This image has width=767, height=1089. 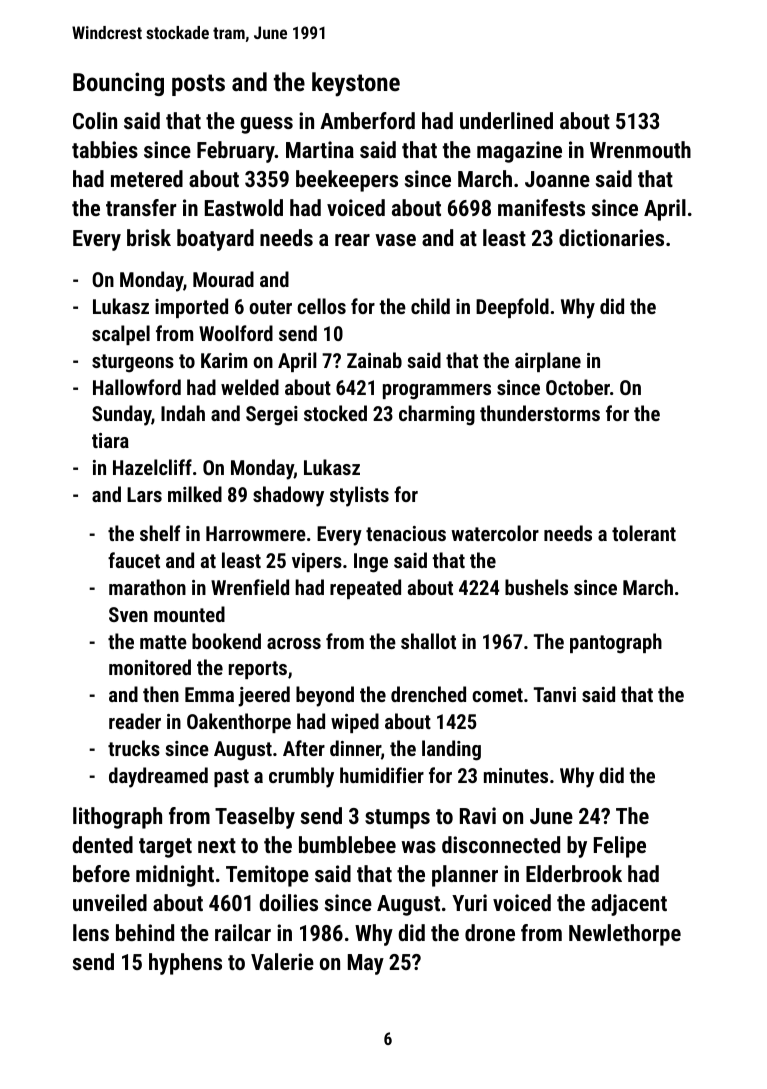 I want to click on shallot, so click(x=428, y=641).
